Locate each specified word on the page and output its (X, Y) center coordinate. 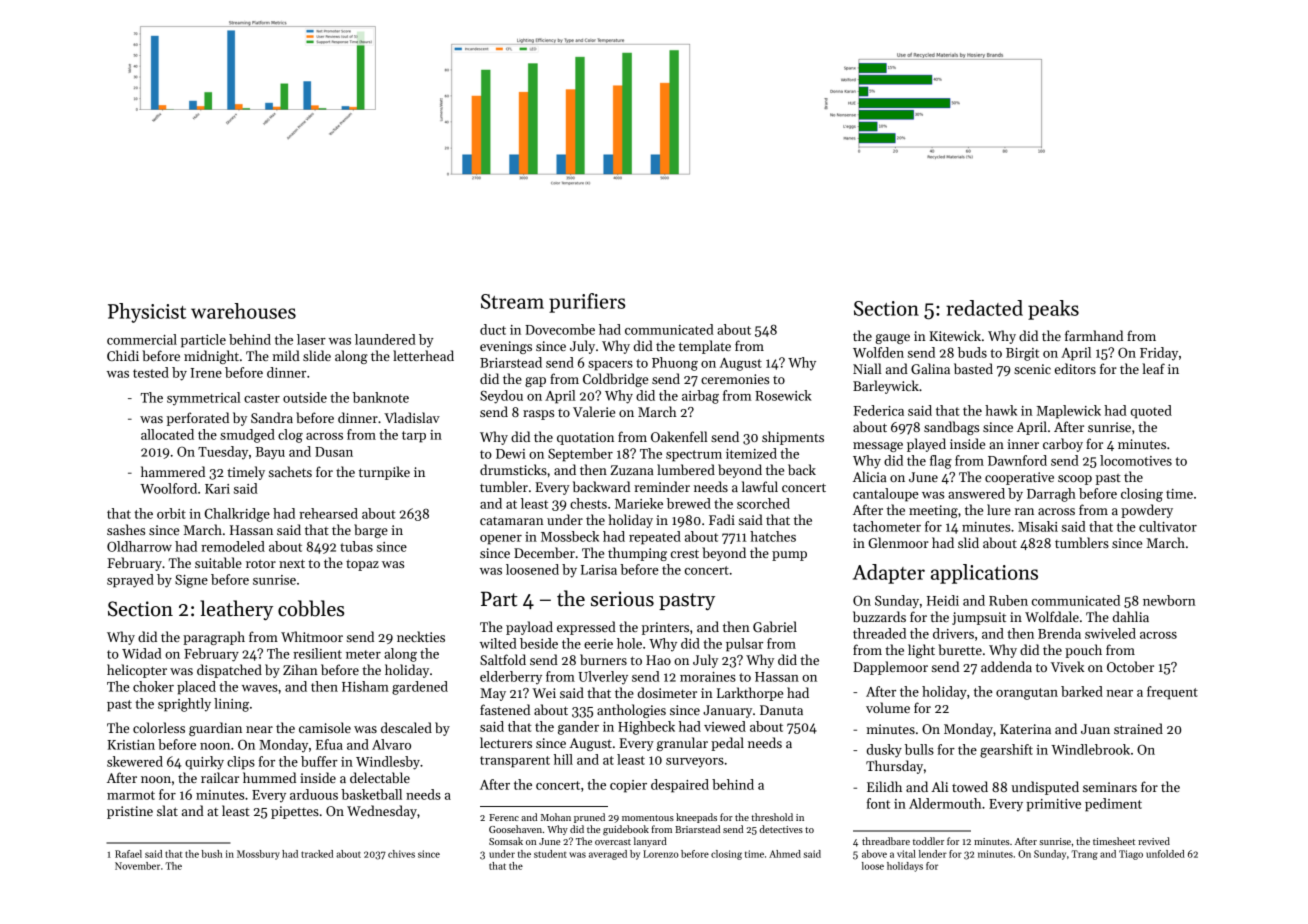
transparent (515, 762)
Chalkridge (237, 515)
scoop (1075, 480)
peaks (1053, 310)
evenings (506, 347)
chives (401, 854)
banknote (381, 397)
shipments (793, 438)
